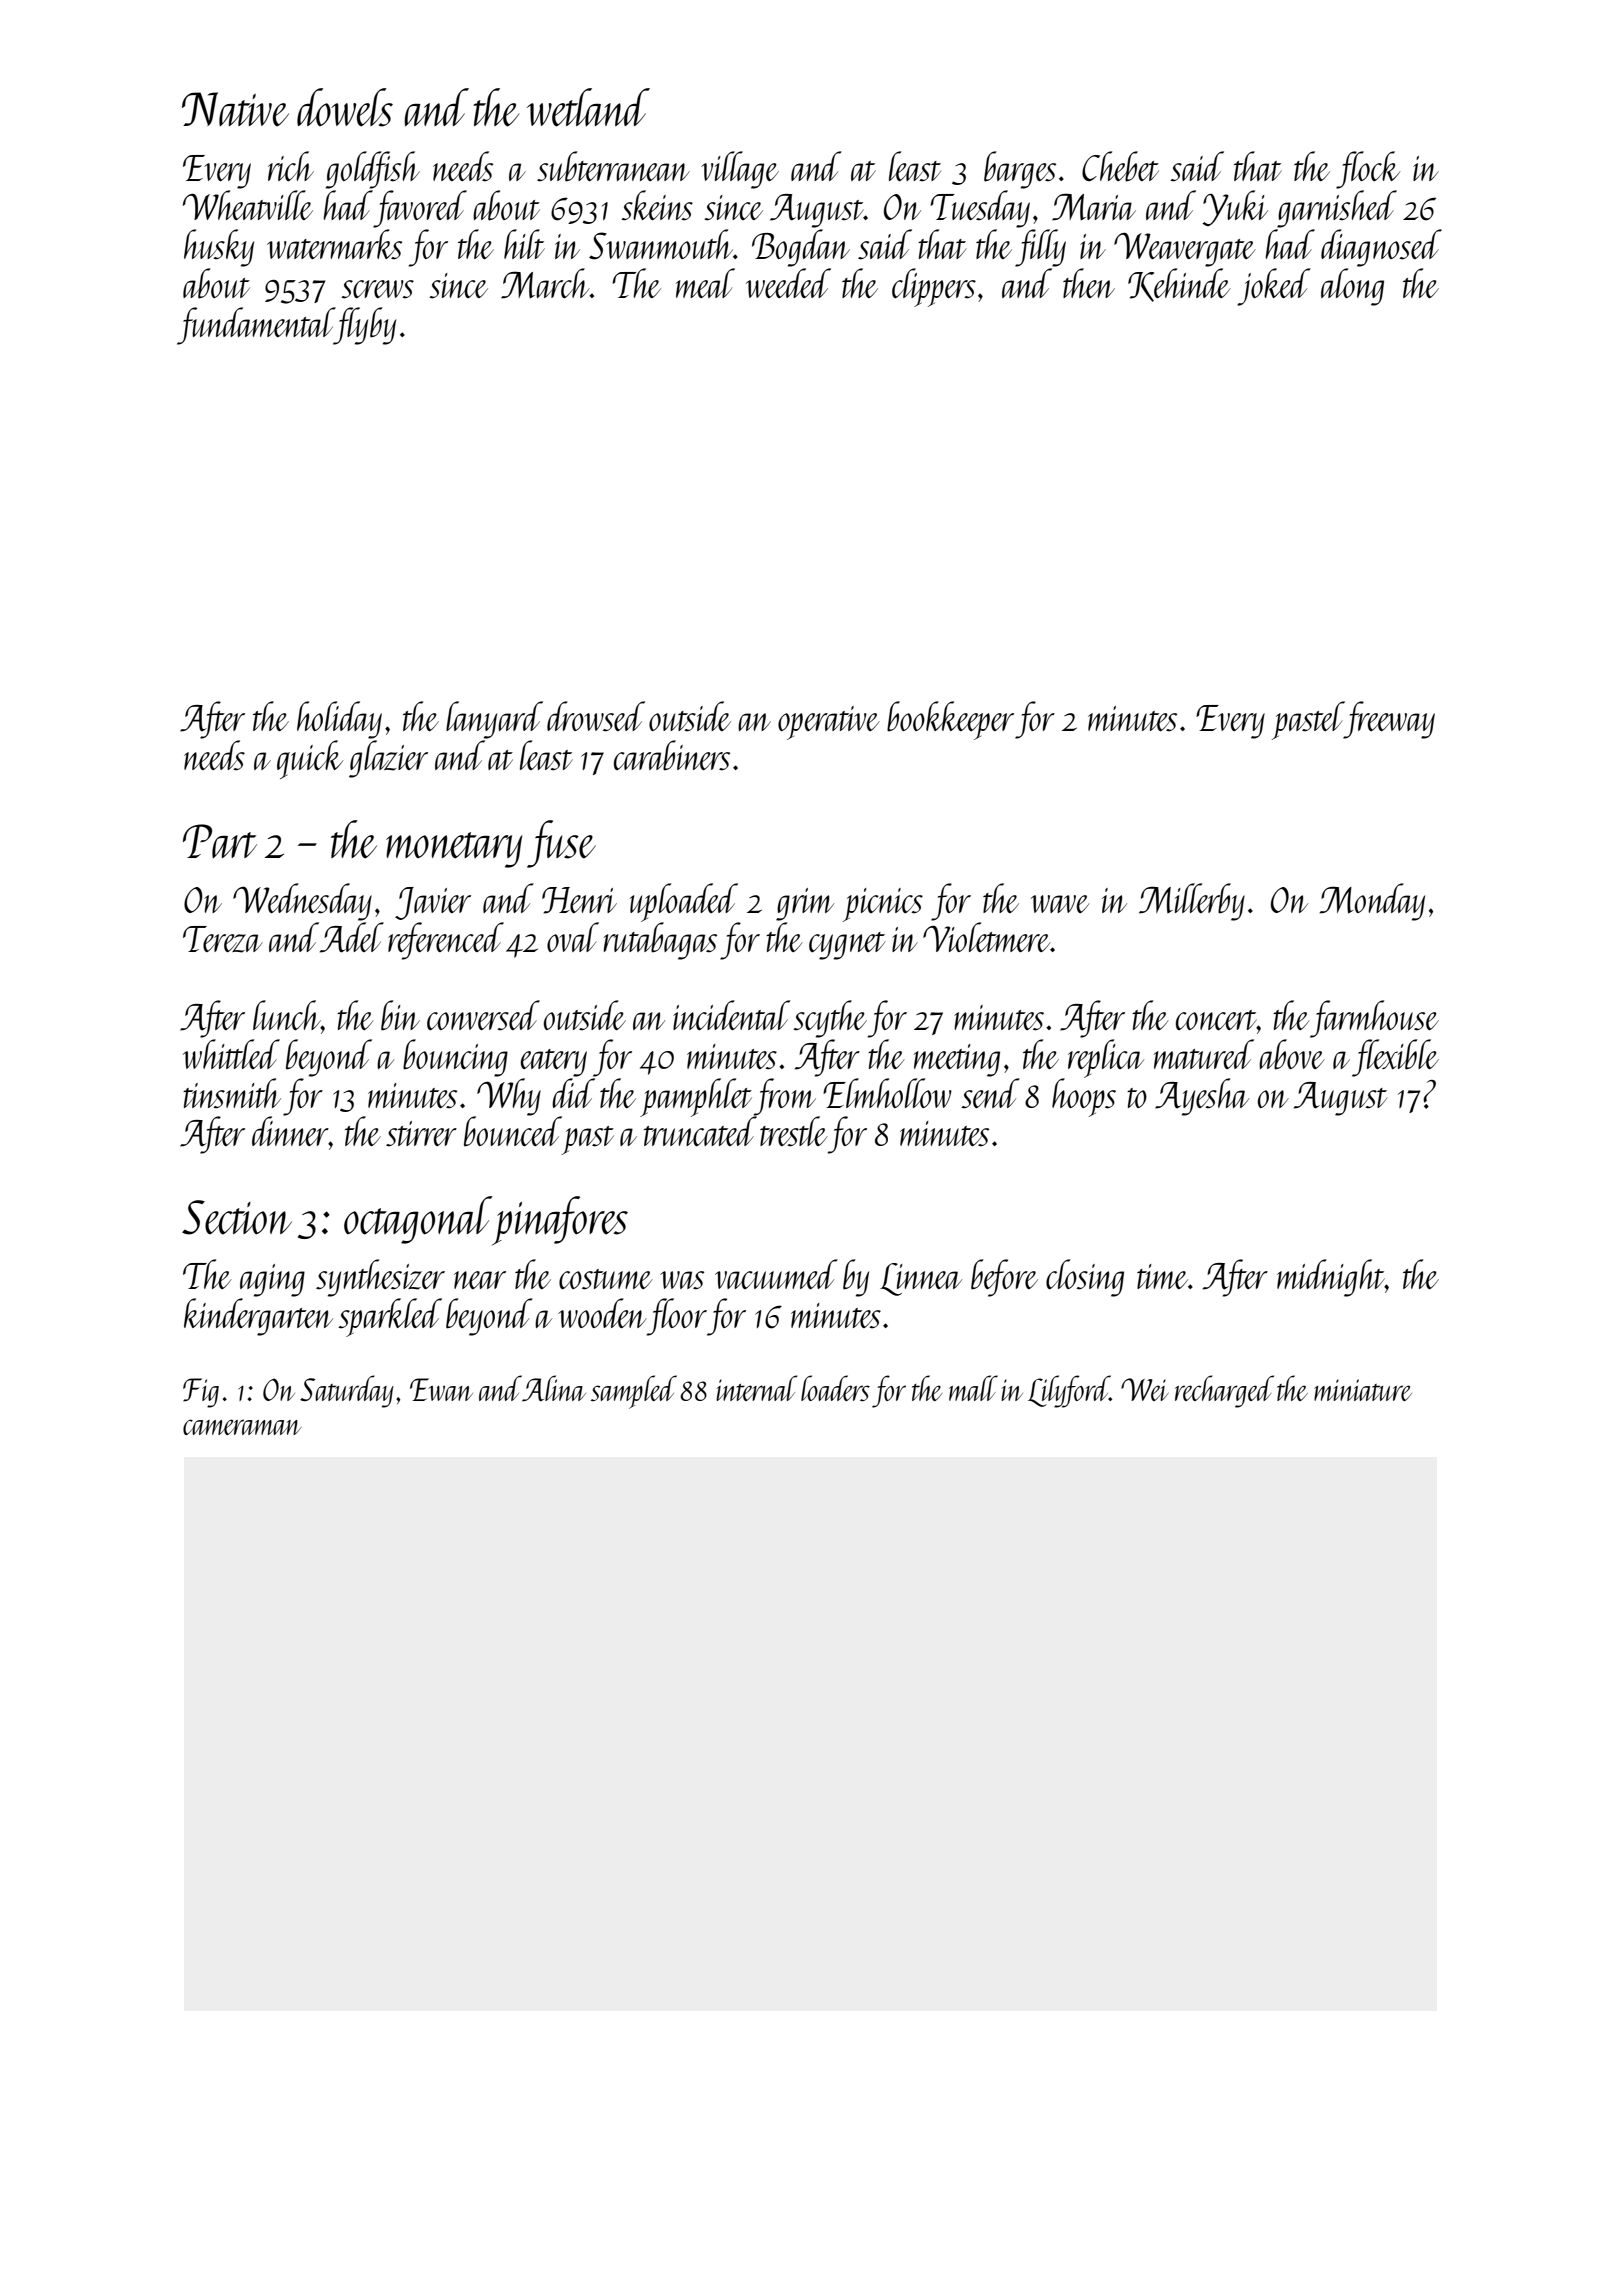 The height and width of the document is (2292, 1620). Describe the element at coordinates (950, 720) in the document. I see `bookkeeper` at that location.
